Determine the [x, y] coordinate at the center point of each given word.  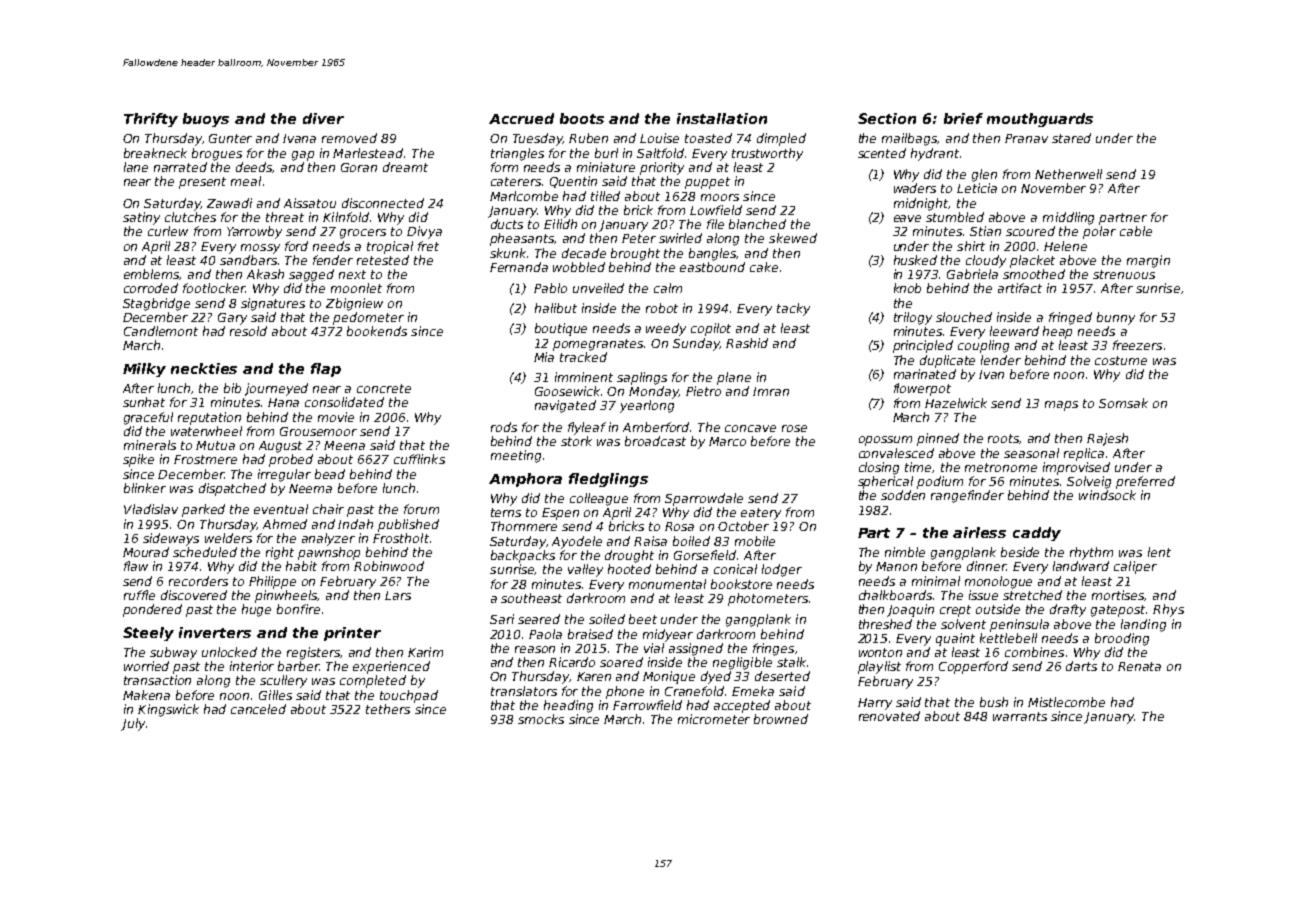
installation [722, 118]
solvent [963, 624]
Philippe [272, 582]
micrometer [714, 719]
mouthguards [1040, 120]
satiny [141, 218]
